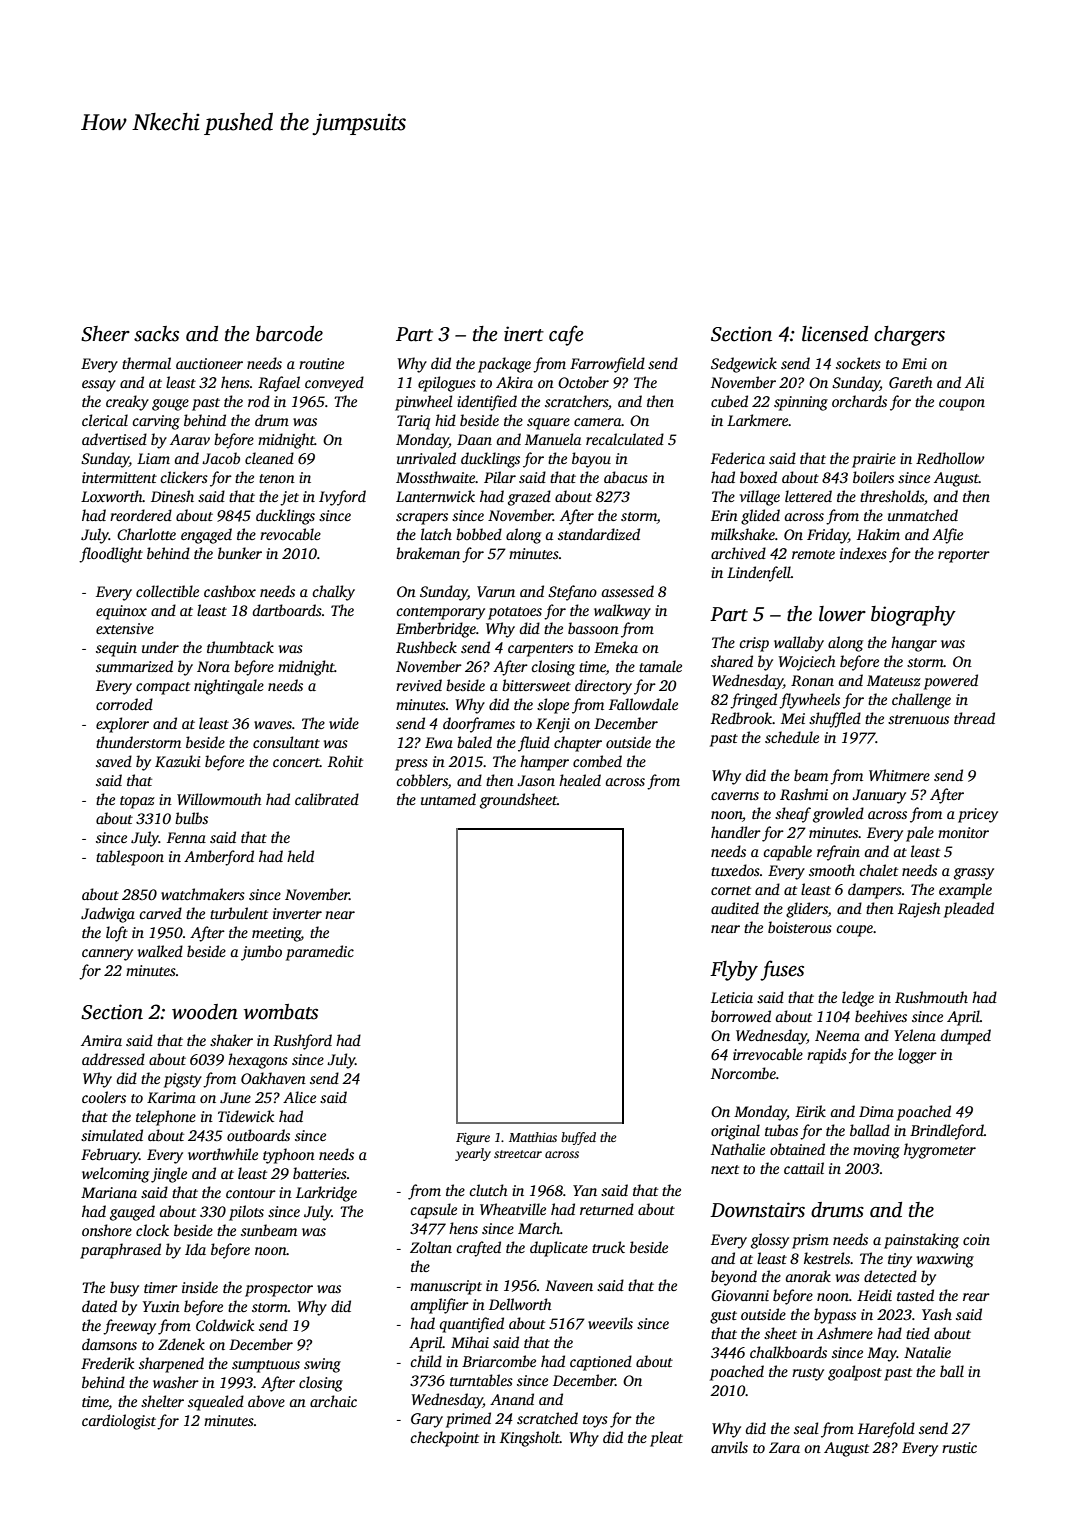  Describe the element at coordinates (473, 1139) in the page. I see `Figure` at that location.
